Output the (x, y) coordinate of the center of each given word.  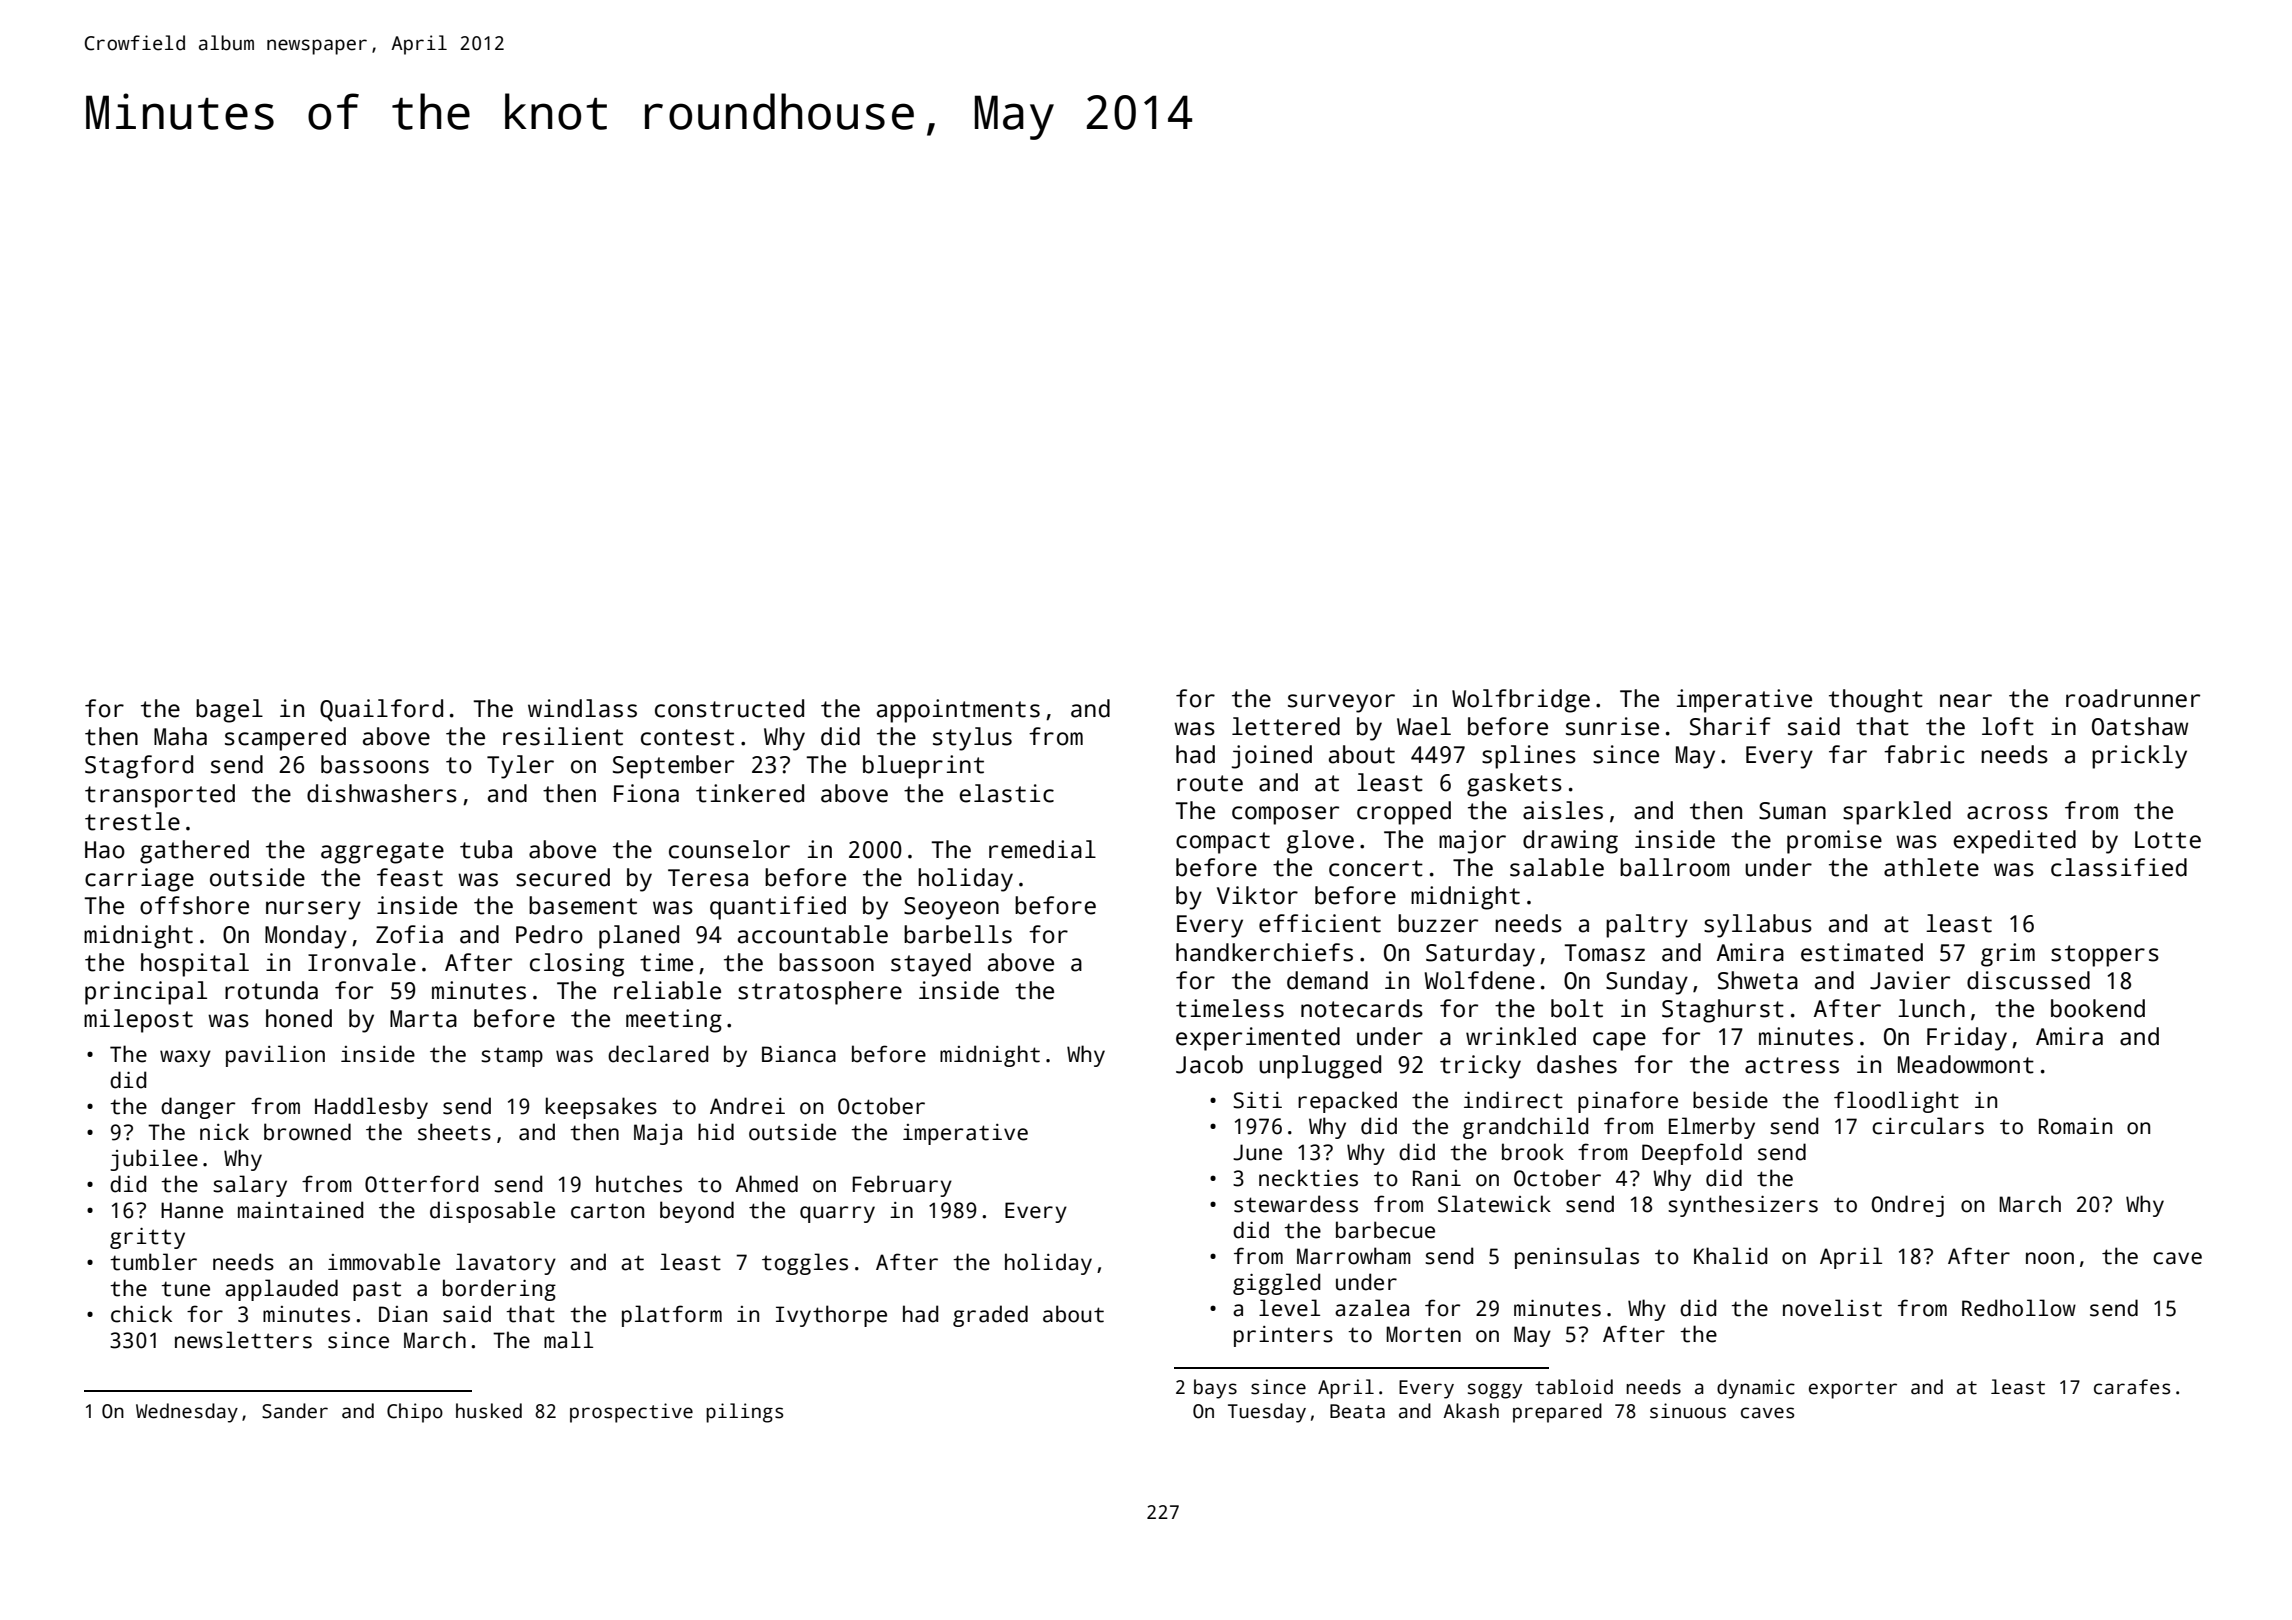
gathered (194, 852)
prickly (2139, 757)
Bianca (799, 1054)
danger (198, 1108)
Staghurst (1723, 1011)
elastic (1006, 793)
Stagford (139, 767)
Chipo (415, 1413)
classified (2119, 867)
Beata (1357, 1411)
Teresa (708, 878)
